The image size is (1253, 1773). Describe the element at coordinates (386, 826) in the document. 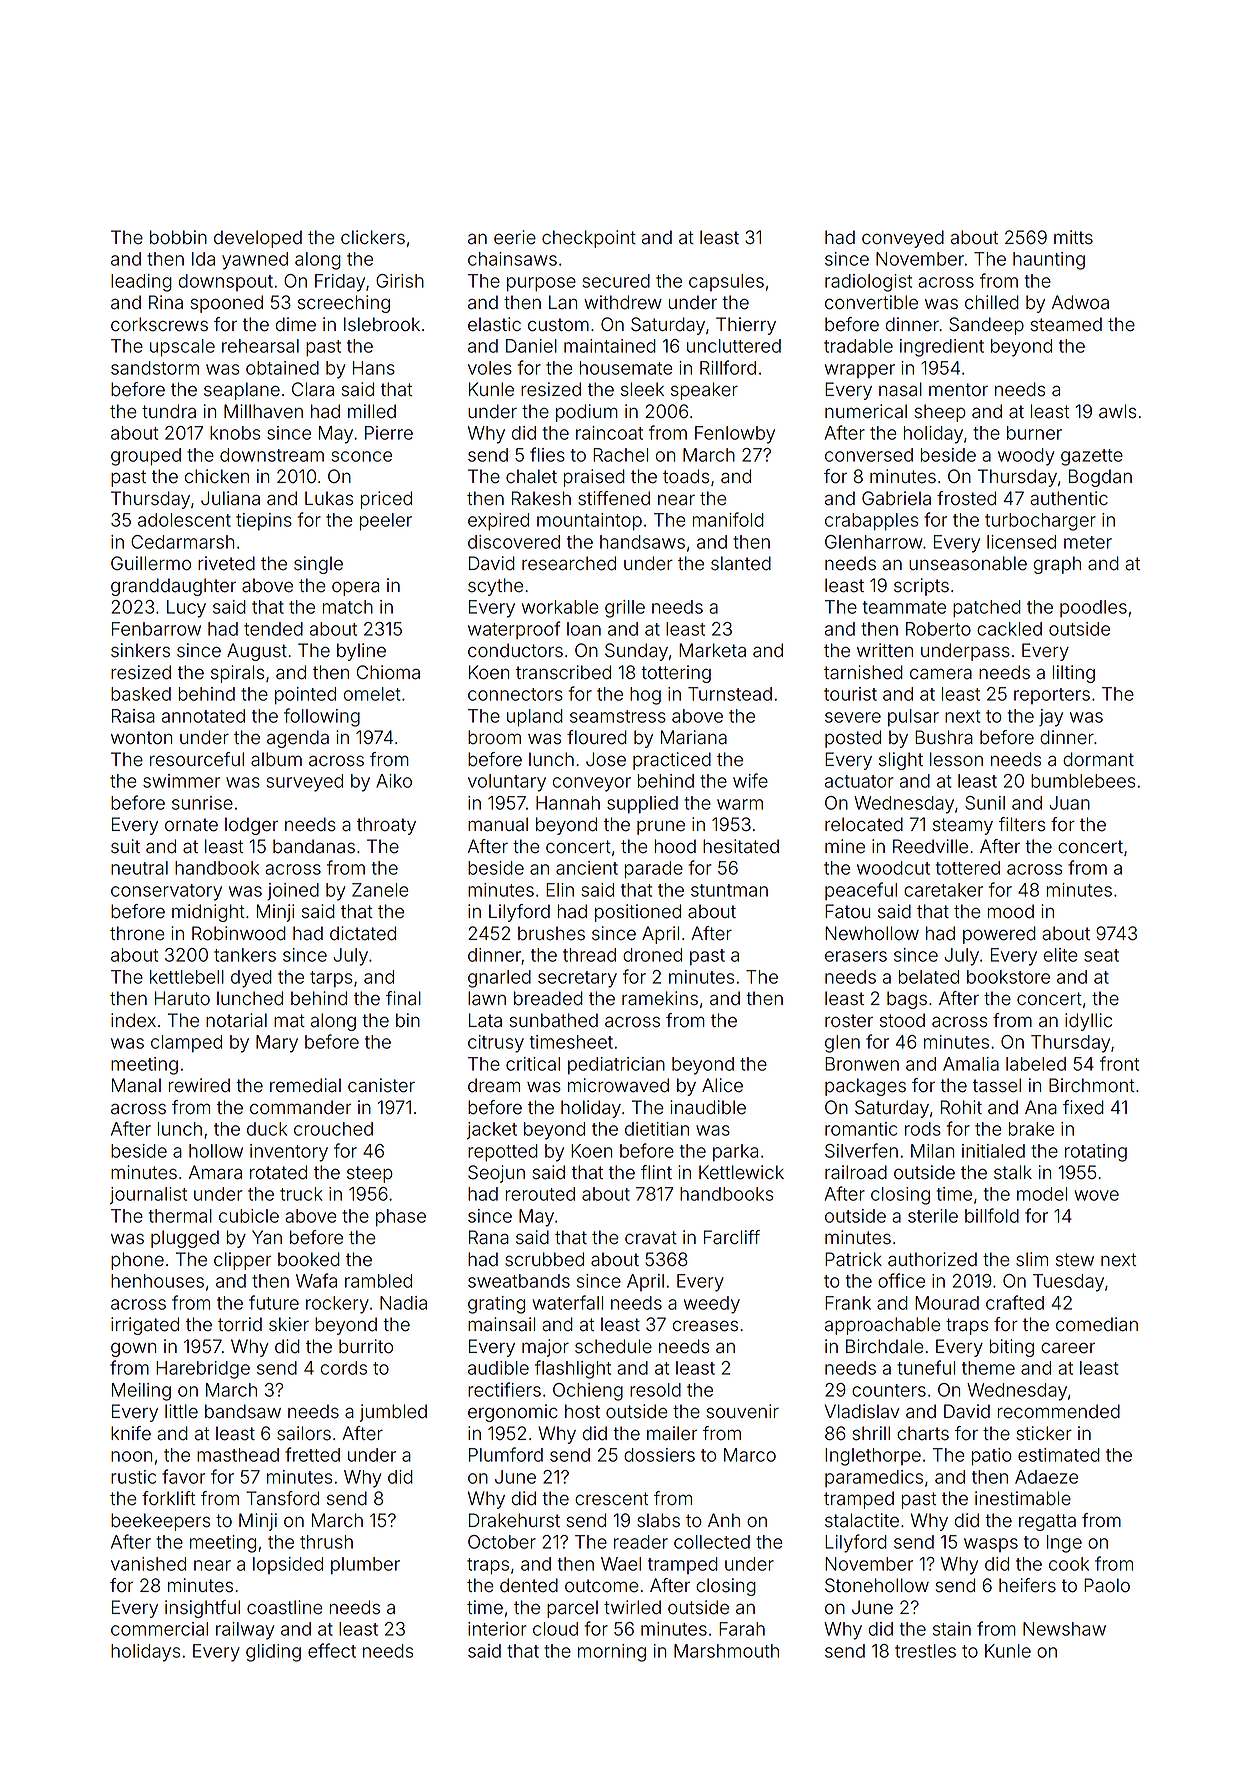

I see `throaty` at that location.
